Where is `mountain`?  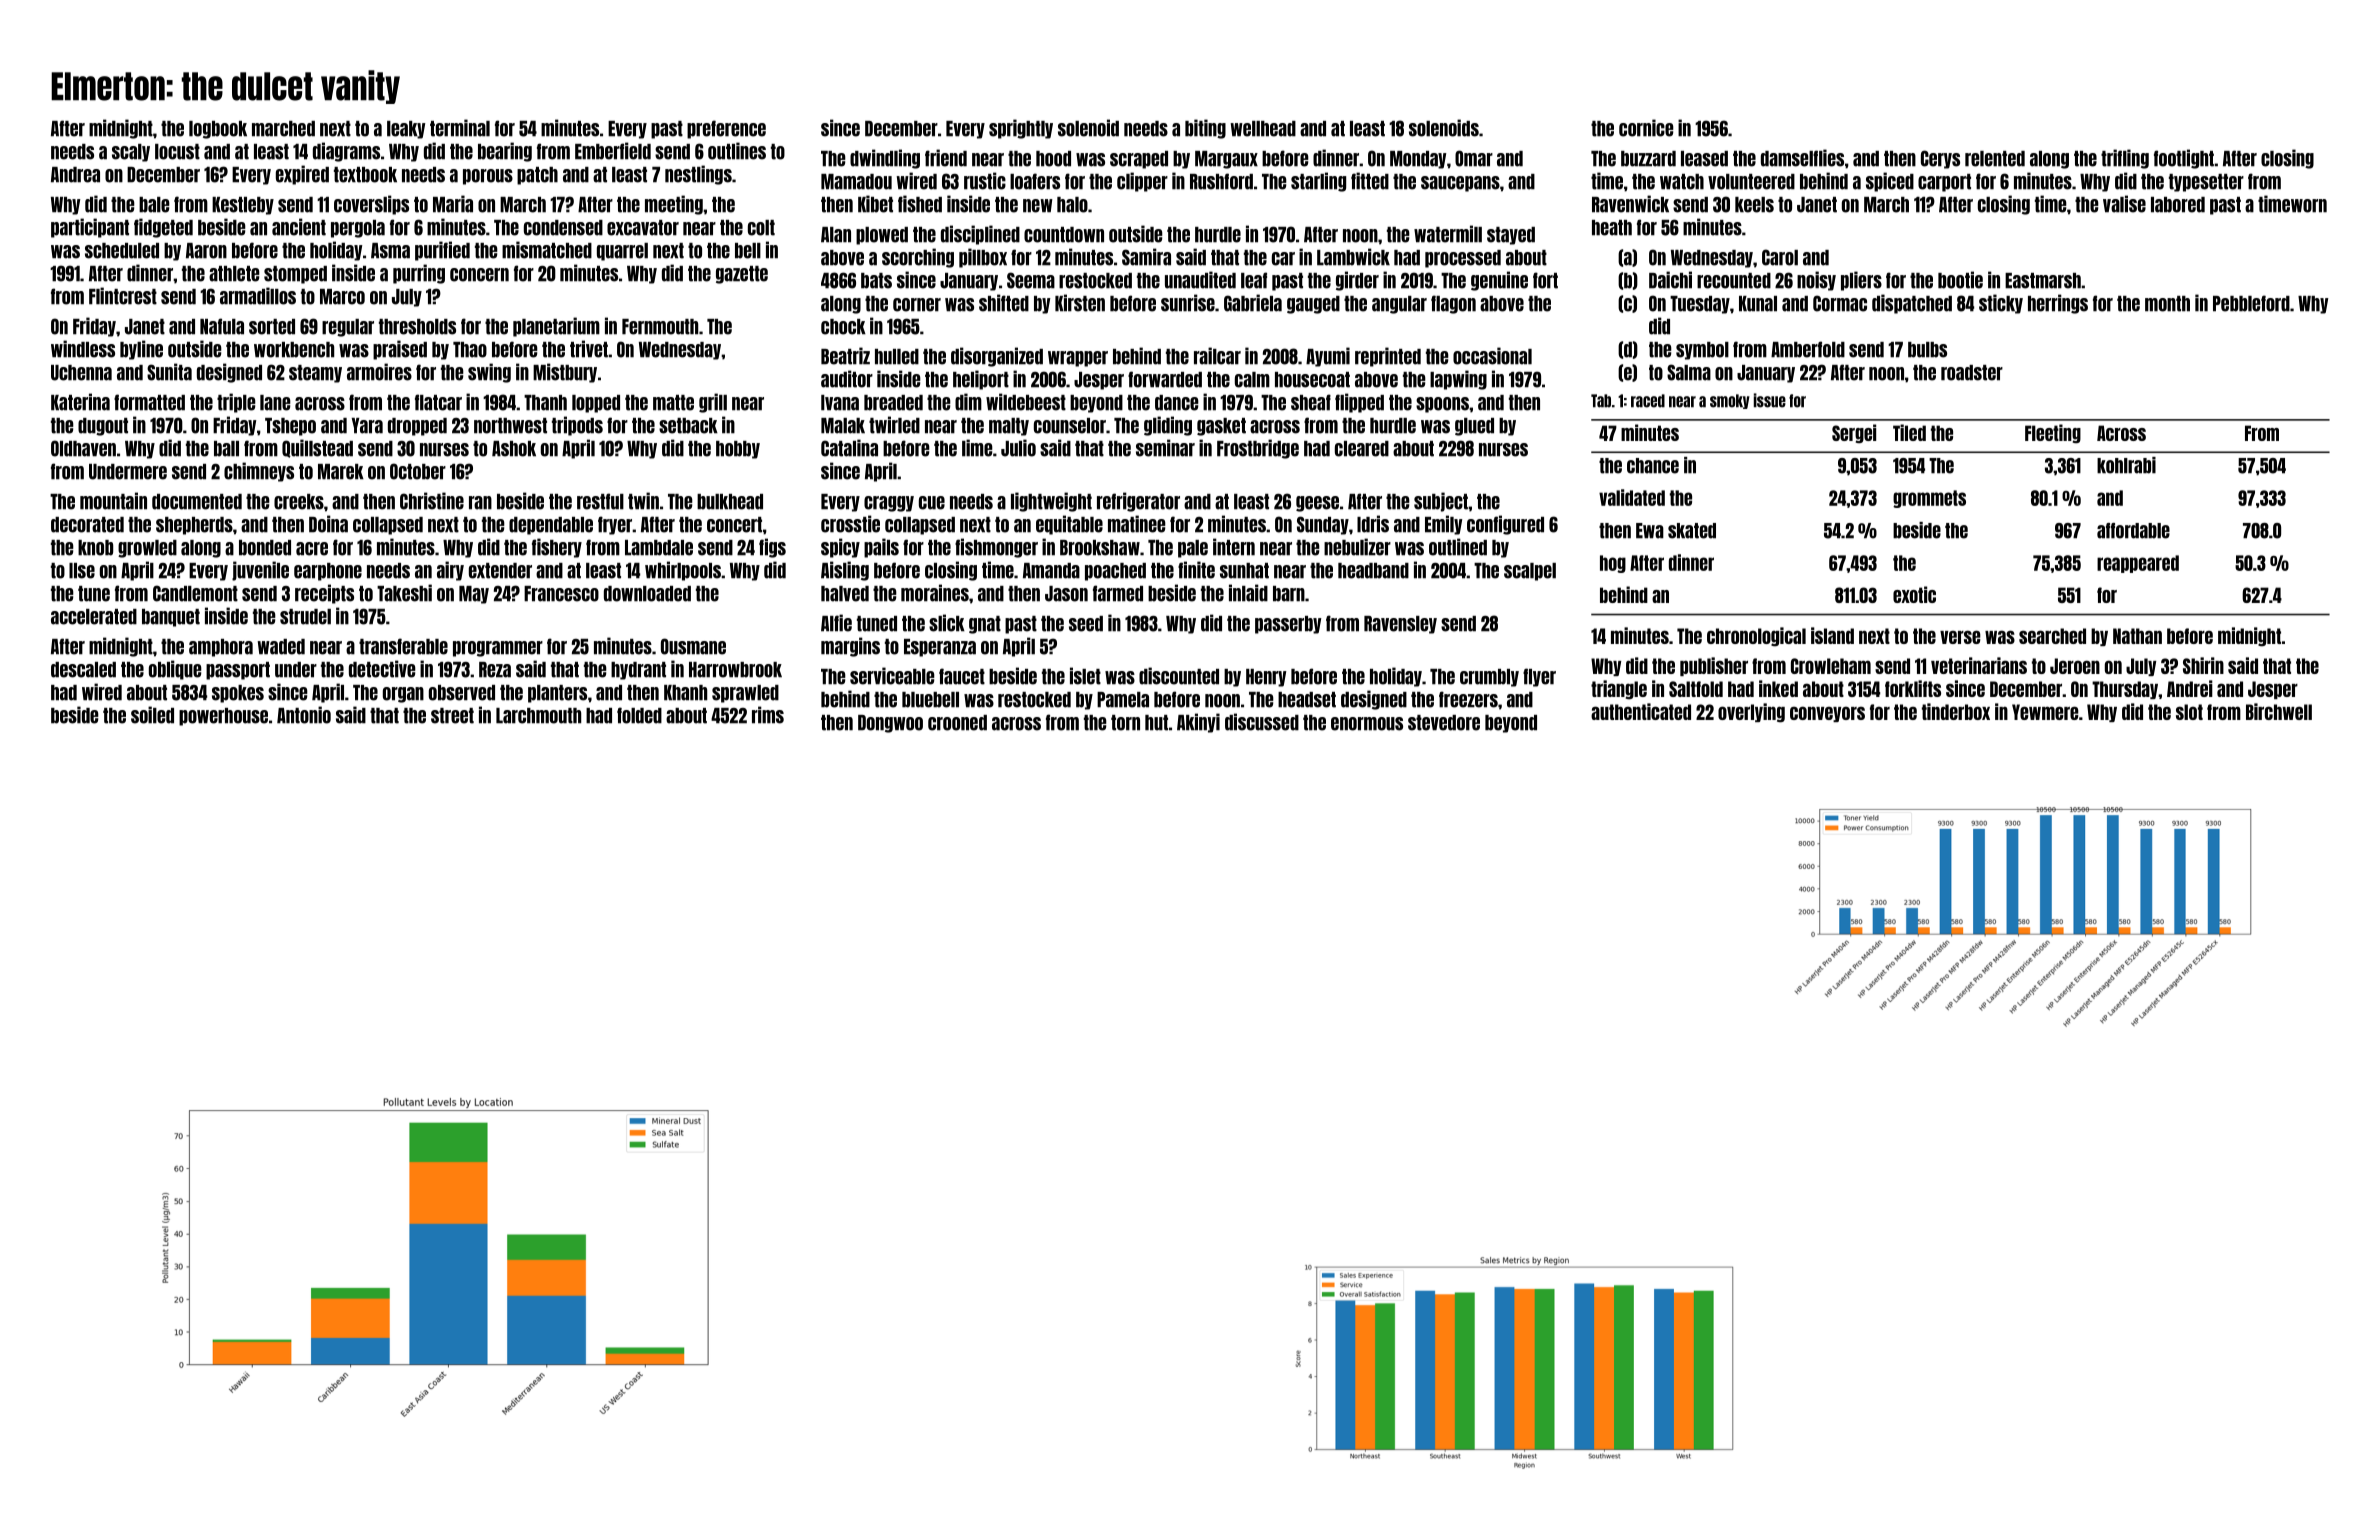
mountain is located at coordinates (113, 501).
